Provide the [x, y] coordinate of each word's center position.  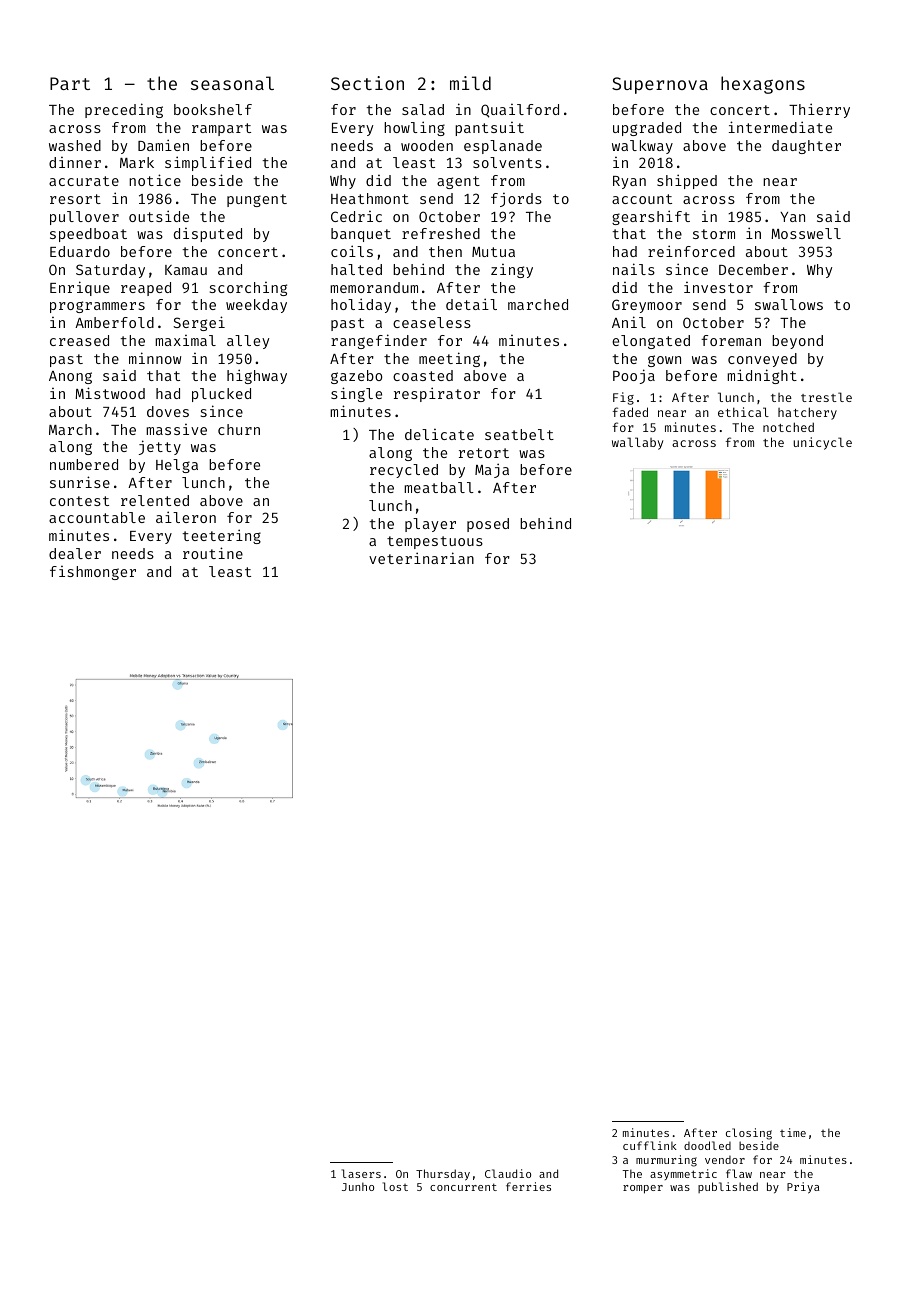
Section [367, 83]
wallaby [637, 443]
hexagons [763, 85]
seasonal [232, 83]
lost [395, 1186]
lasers [361, 1173]
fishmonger [93, 573]
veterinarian [421, 558]
